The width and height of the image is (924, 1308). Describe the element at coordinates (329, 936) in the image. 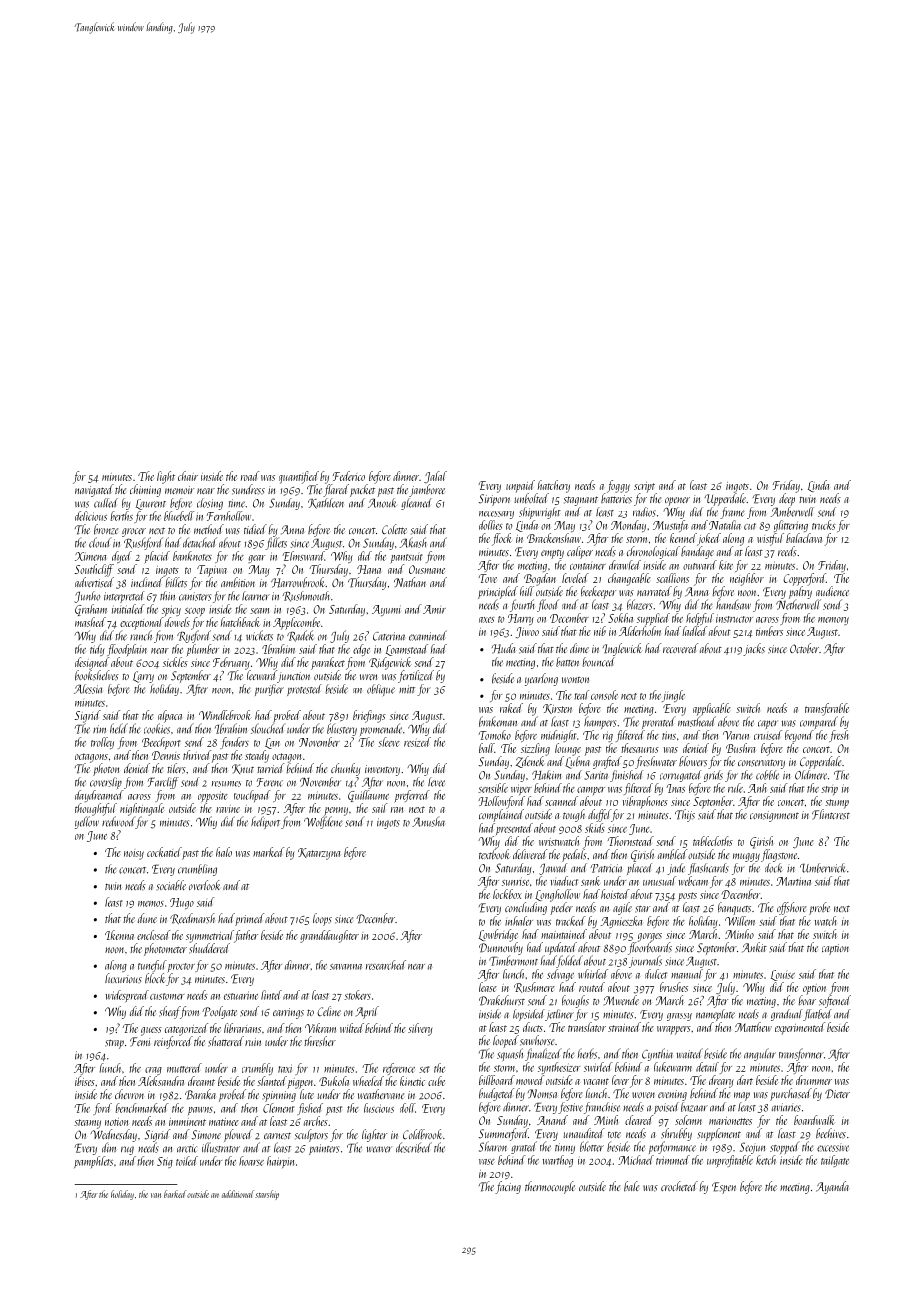

I see `granddaughter` at that location.
